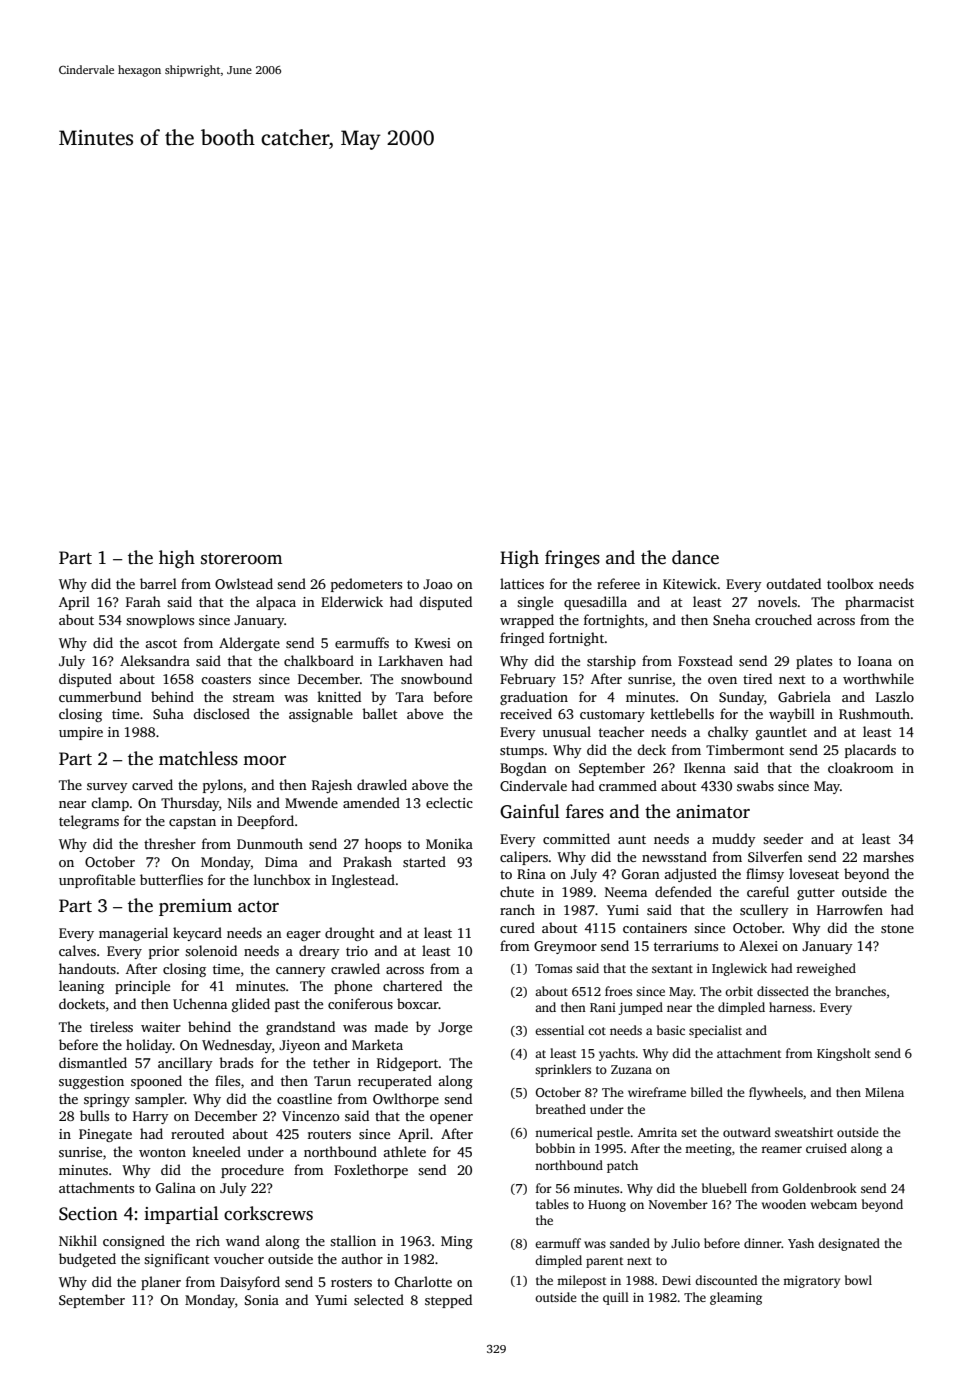 This screenshot has width=973, height=1383. What do you see at coordinates (758, 945) in the screenshot?
I see `Alexei` at bounding box center [758, 945].
